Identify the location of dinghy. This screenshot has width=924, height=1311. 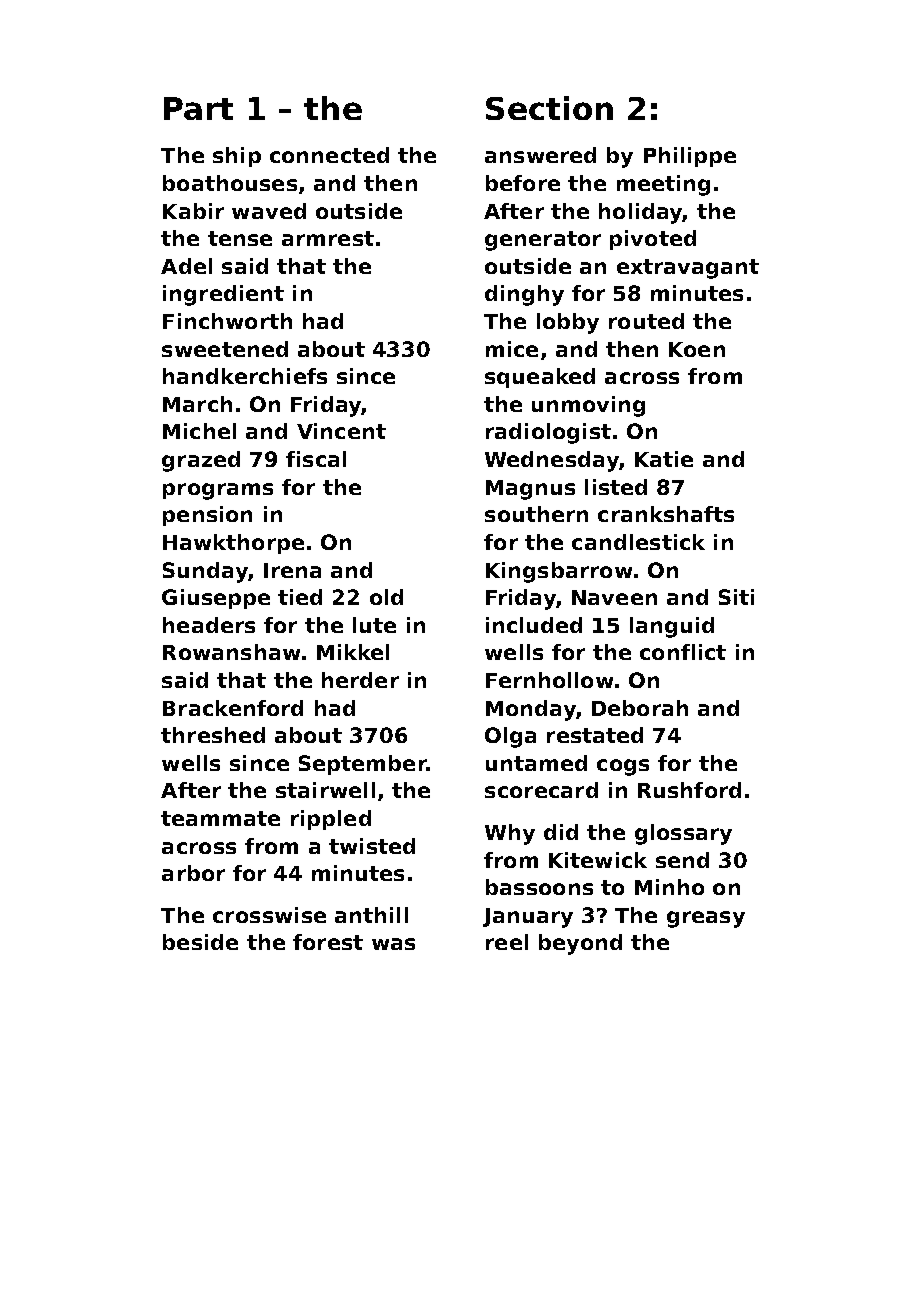
(524, 295).
